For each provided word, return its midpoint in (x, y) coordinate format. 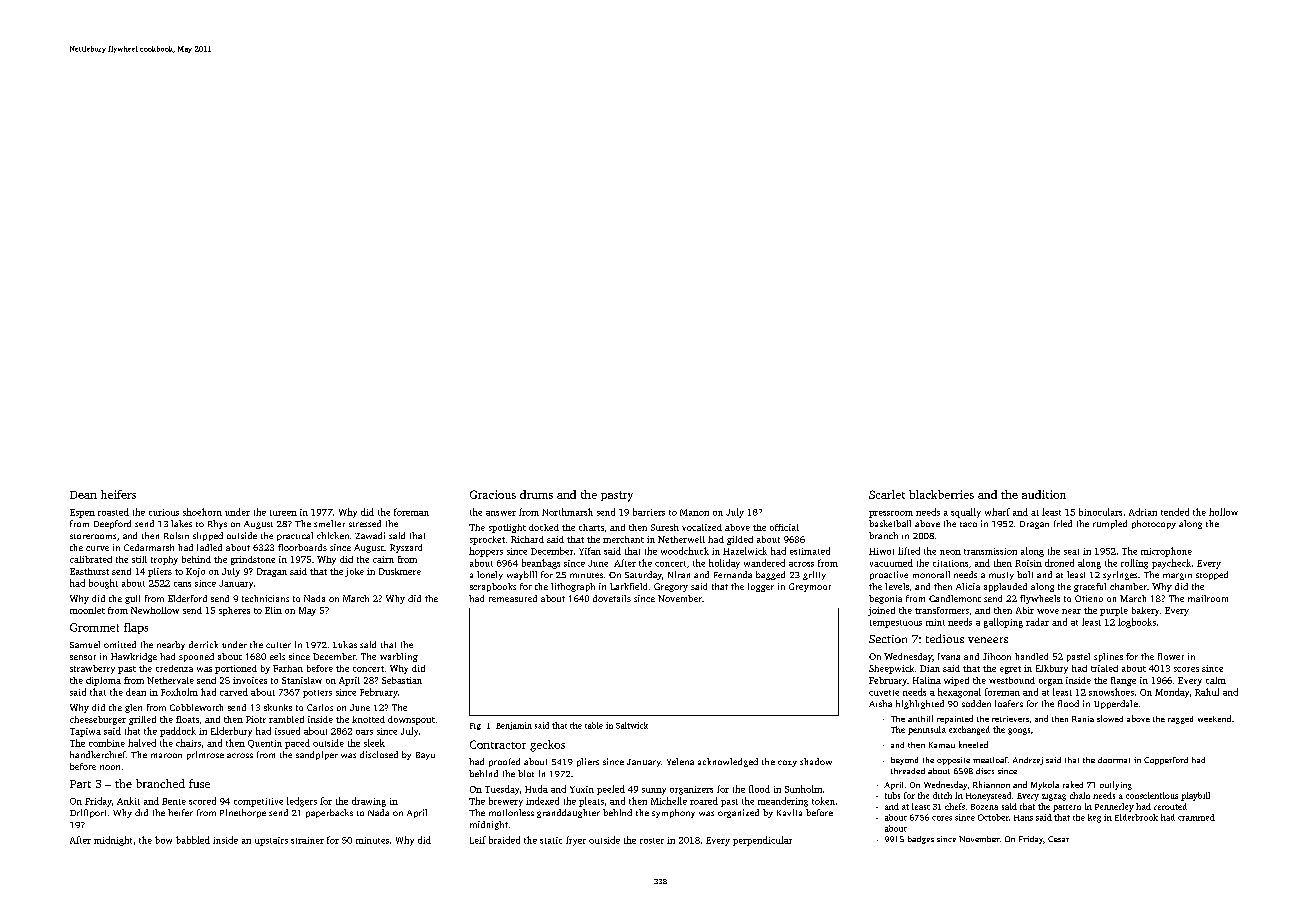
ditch (942, 795)
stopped (1212, 575)
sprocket (487, 540)
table (594, 725)
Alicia (968, 586)
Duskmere (400, 571)
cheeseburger (98, 720)
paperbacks (329, 813)
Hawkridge (134, 657)
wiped (956, 681)
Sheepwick (891, 669)
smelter (329, 523)
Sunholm (803, 789)
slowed (1110, 718)
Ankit (128, 801)
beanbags (541, 564)
